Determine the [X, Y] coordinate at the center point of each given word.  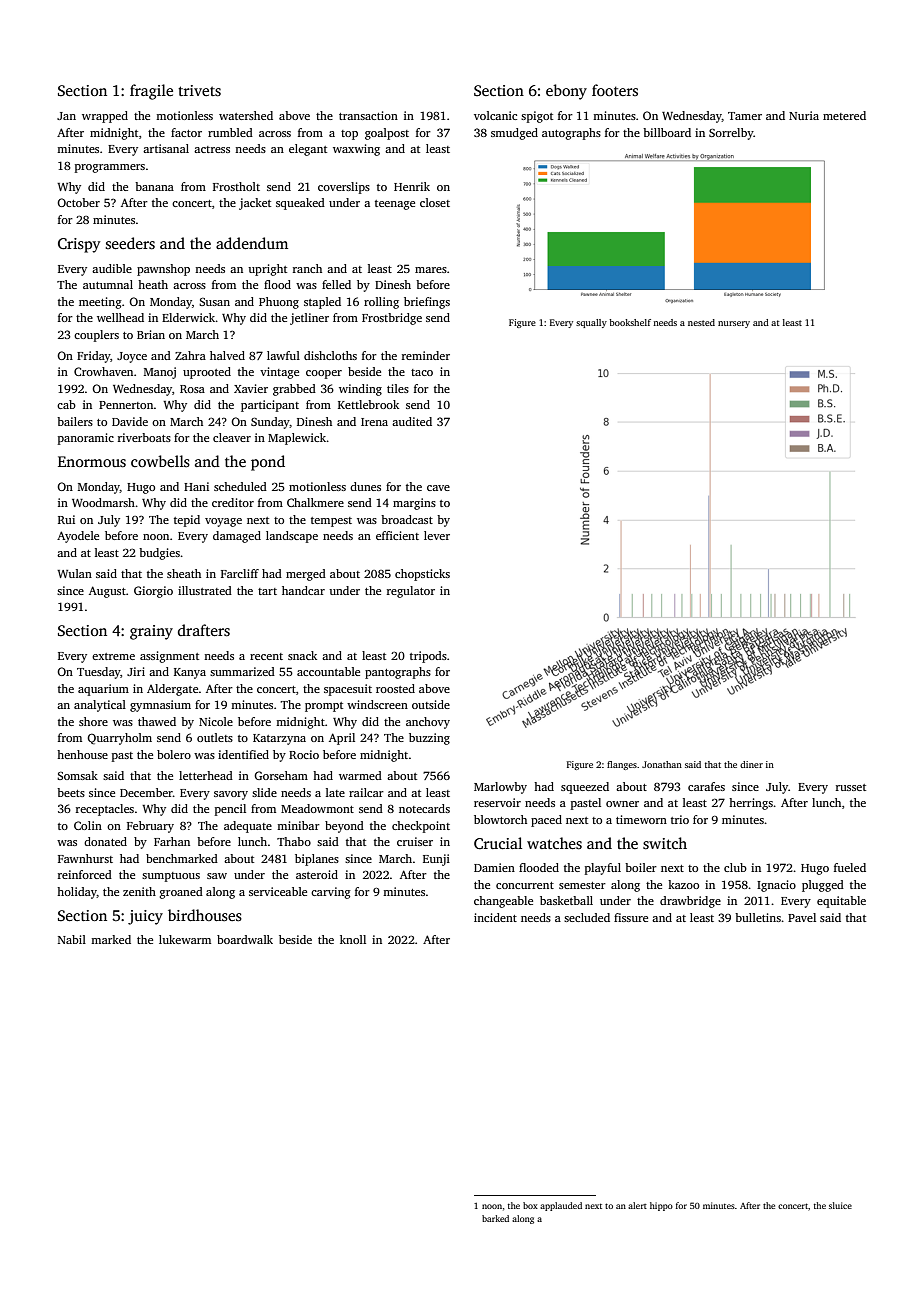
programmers [110, 168]
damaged [237, 537]
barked [495, 1218]
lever [437, 535]
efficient [397, 535]
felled [336, 284]
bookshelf [630, 322]
